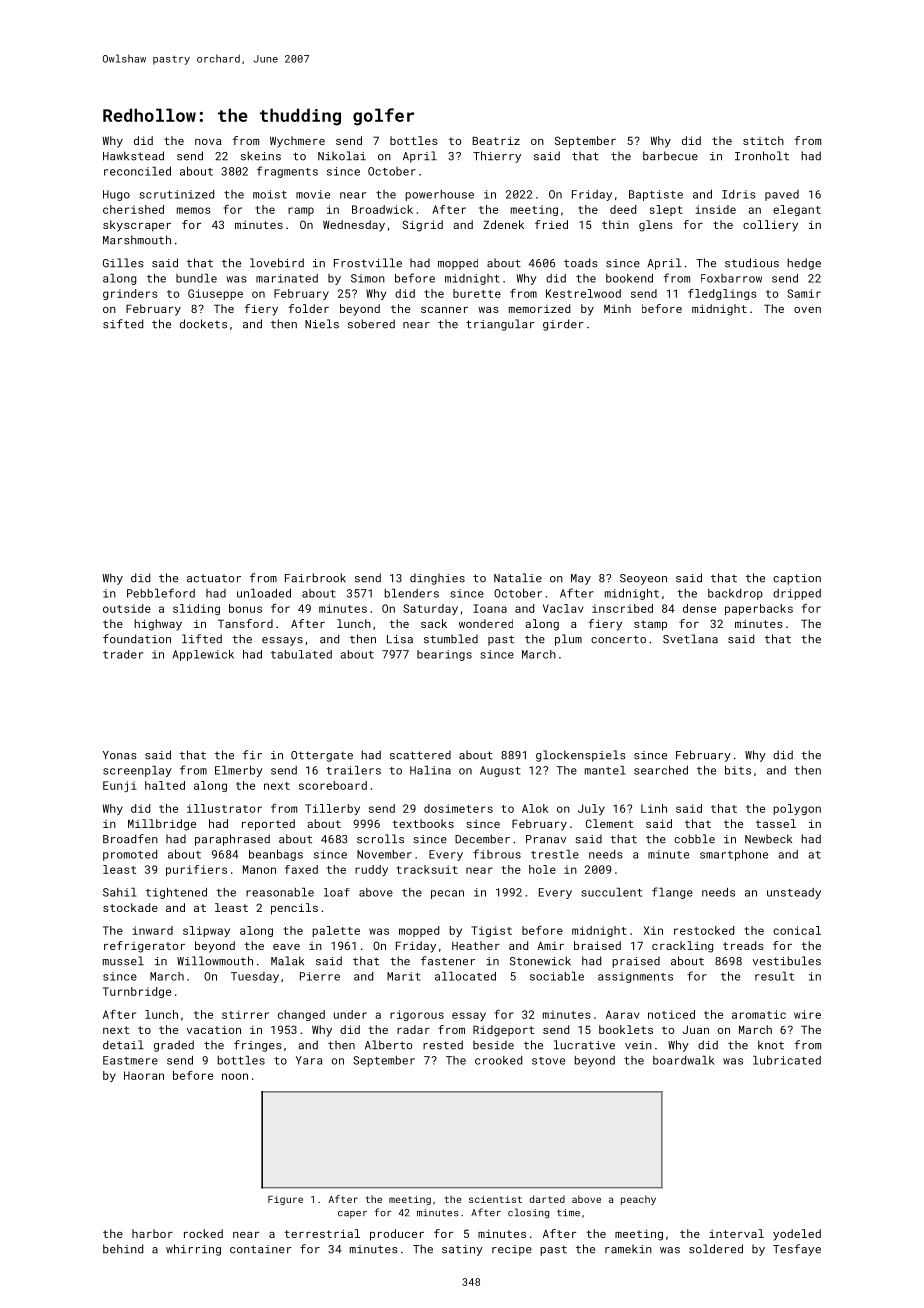 The width and height of the page is (924, 1308). What do you see at coordinates (448, 961) in the page?
I see `fastener` at bounding box center [448, 961].
